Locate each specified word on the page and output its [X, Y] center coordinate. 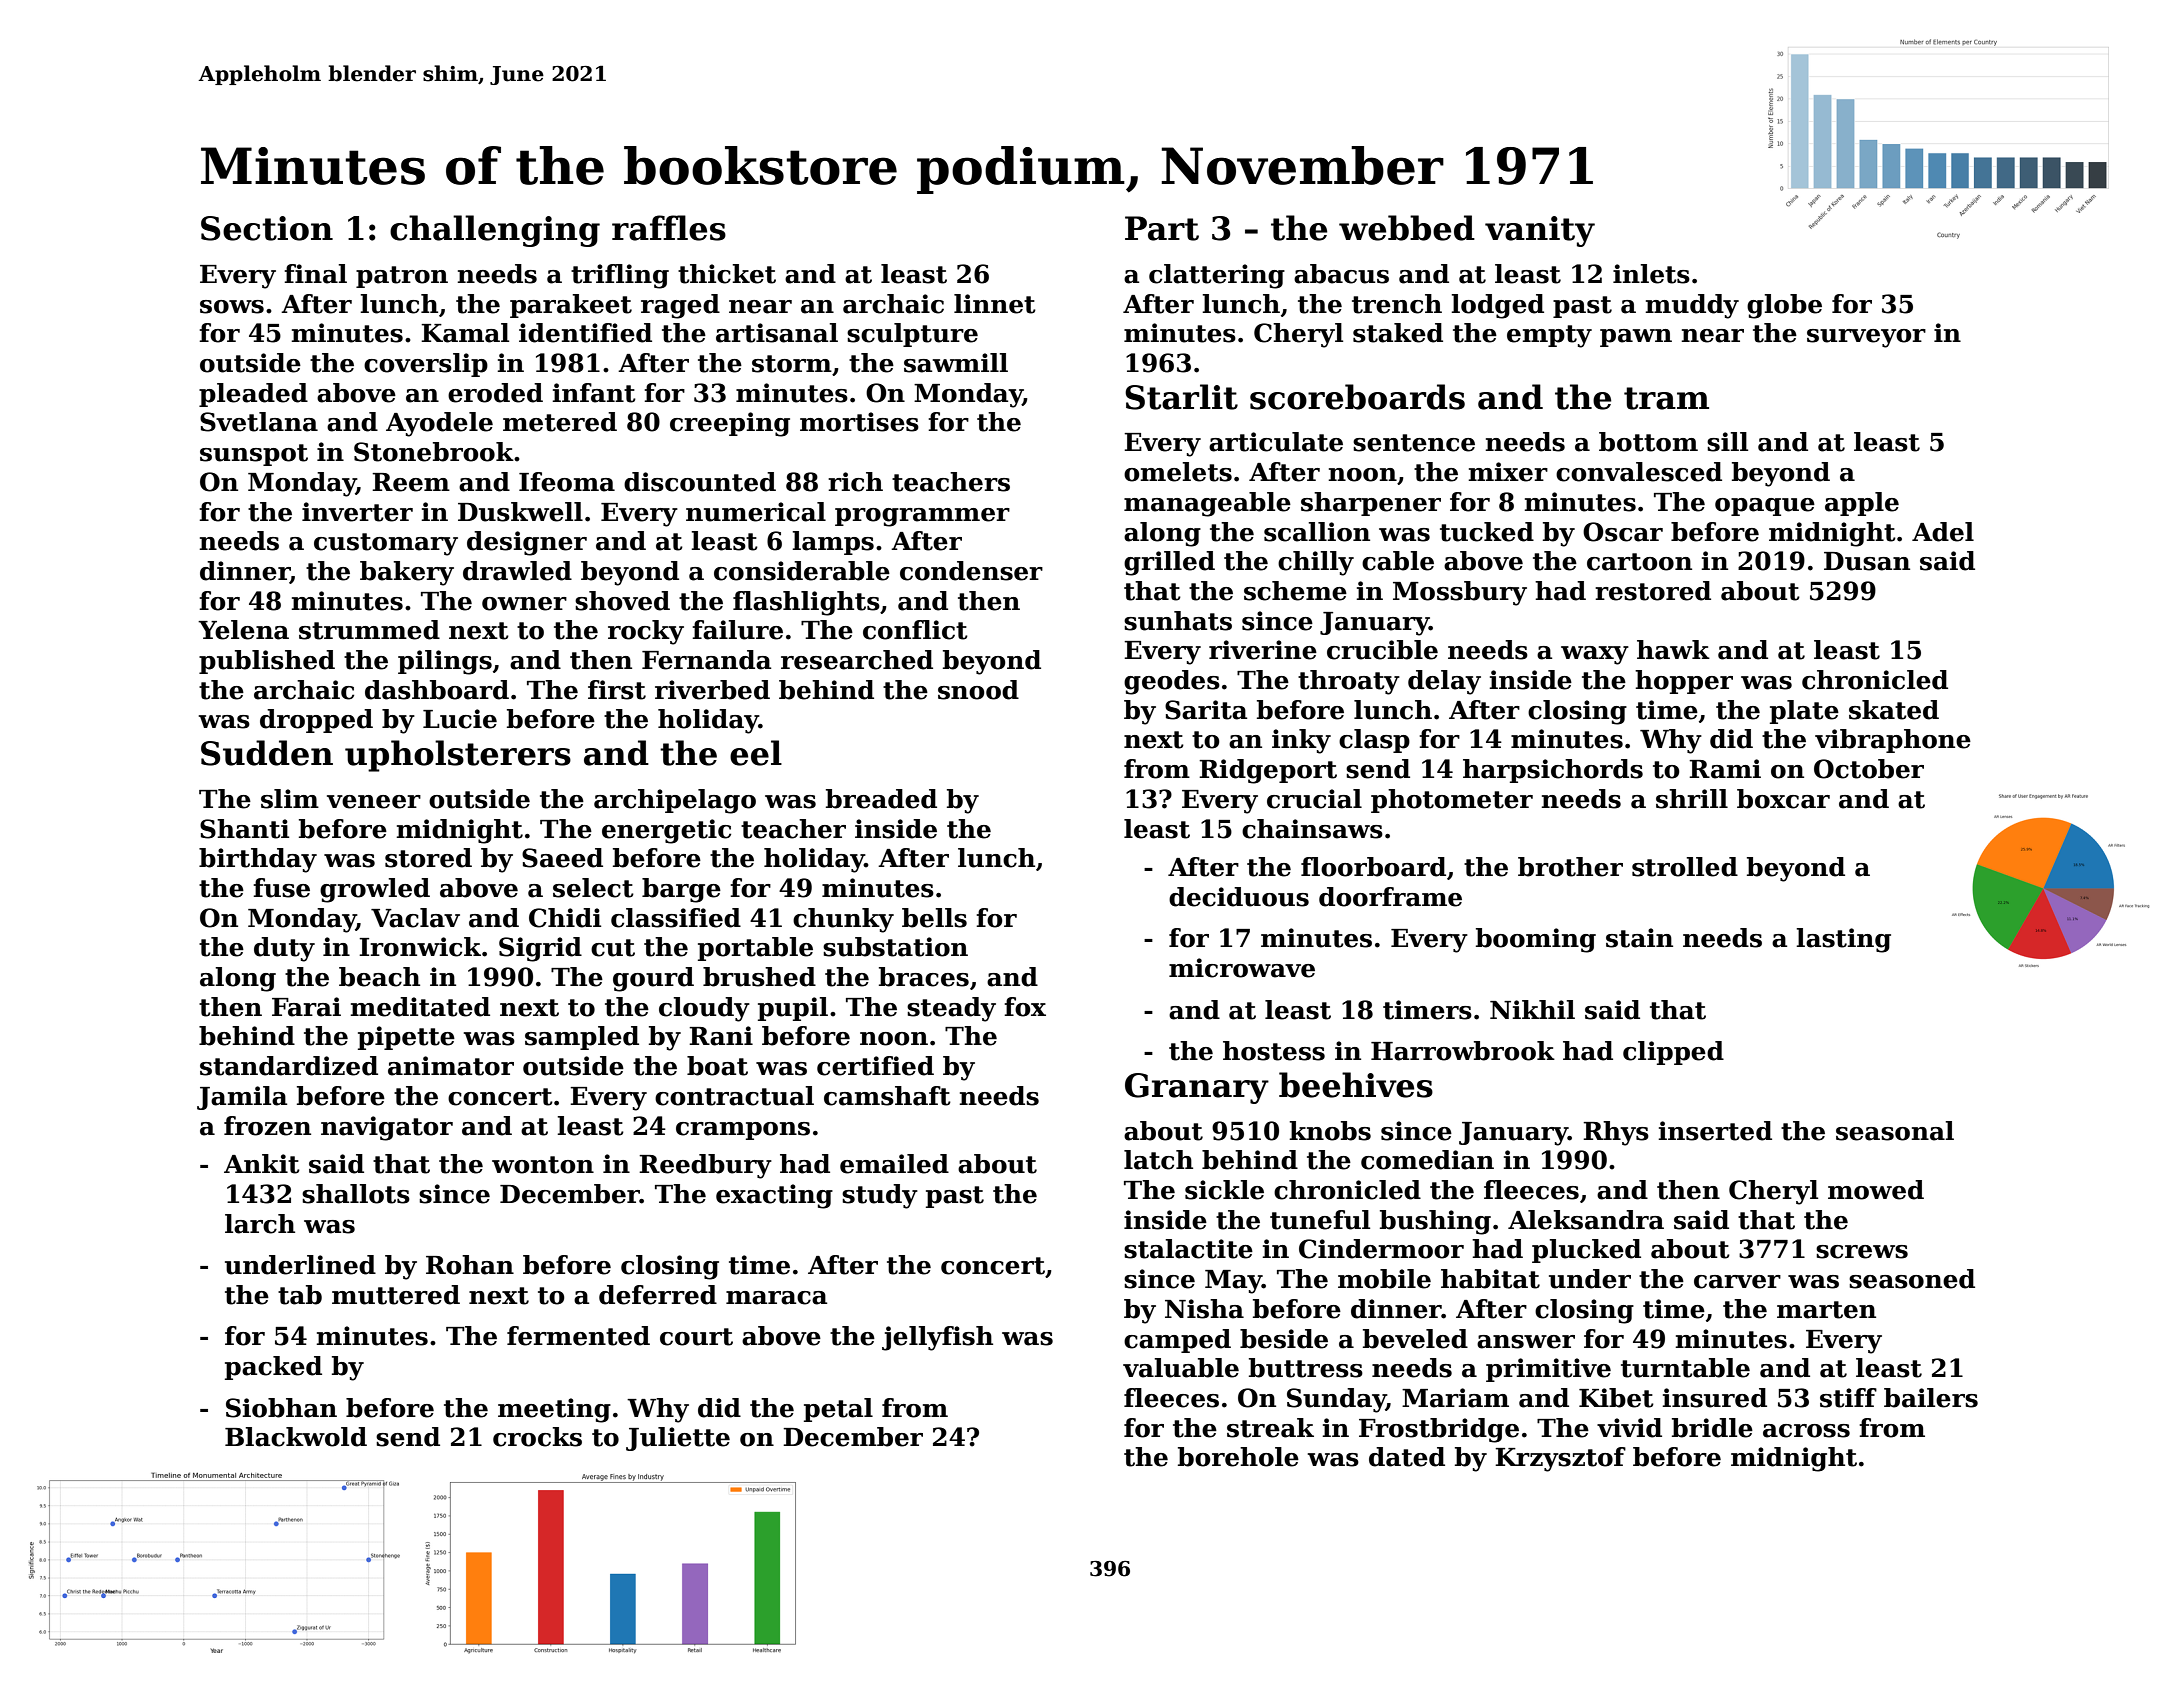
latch [1158, 1160]
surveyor [1866, 338]
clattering [1217, 276]
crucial [1314, 799]
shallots [356, 1194]
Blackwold [296, 1437]
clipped [1673, 1053]
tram [1666, 398]
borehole [1238, 1457]
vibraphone [1893, 741]
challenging [495, 231]
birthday [258, 860]
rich [855, 482]
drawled [517, 571]
